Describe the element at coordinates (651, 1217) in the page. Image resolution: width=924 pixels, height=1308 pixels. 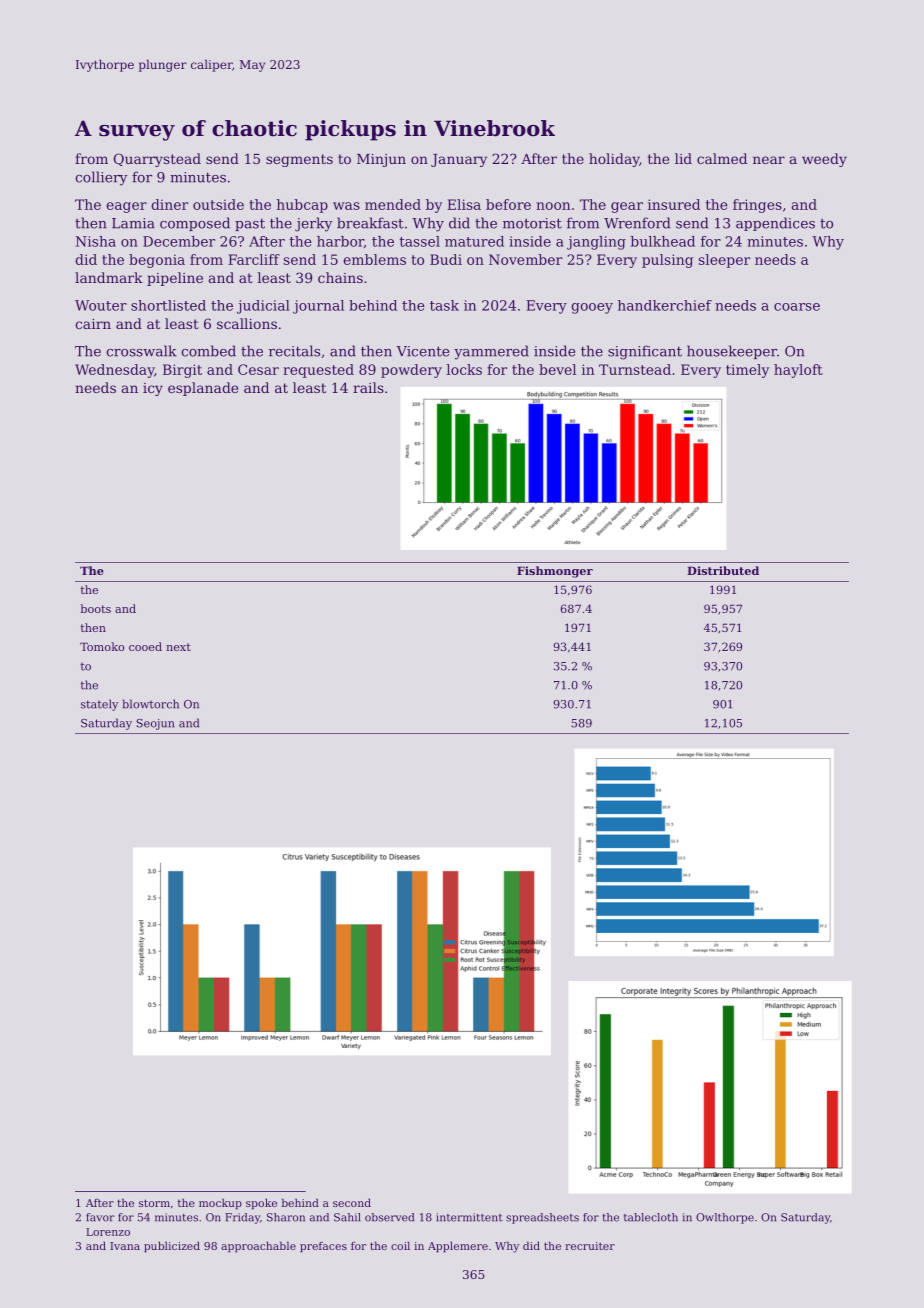
I see `tablecloth` at that location.
